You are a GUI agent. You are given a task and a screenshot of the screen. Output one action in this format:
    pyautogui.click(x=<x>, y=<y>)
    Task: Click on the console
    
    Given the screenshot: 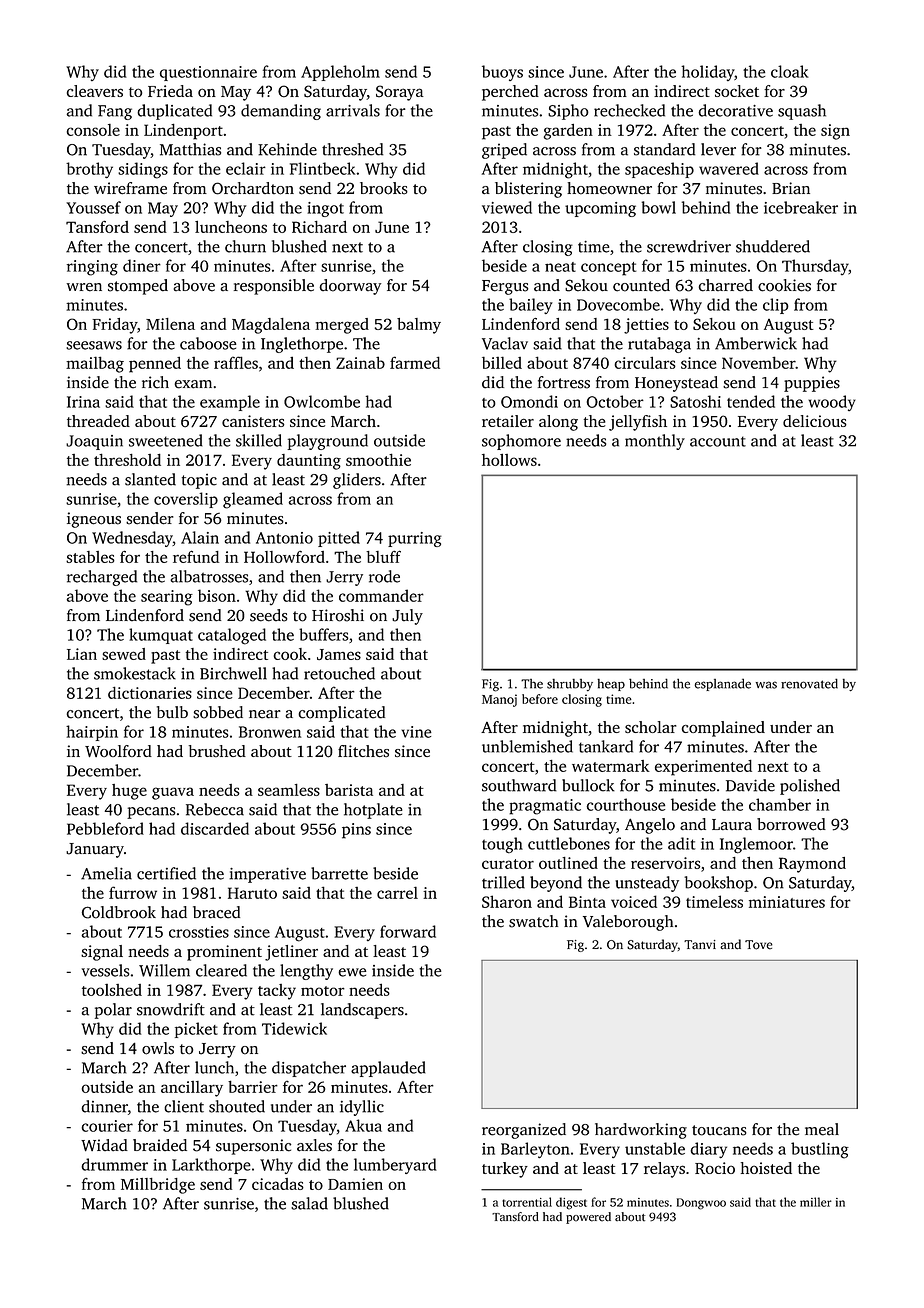 What is the action you would take?
    pyautogui.click(x=93, y=130)
